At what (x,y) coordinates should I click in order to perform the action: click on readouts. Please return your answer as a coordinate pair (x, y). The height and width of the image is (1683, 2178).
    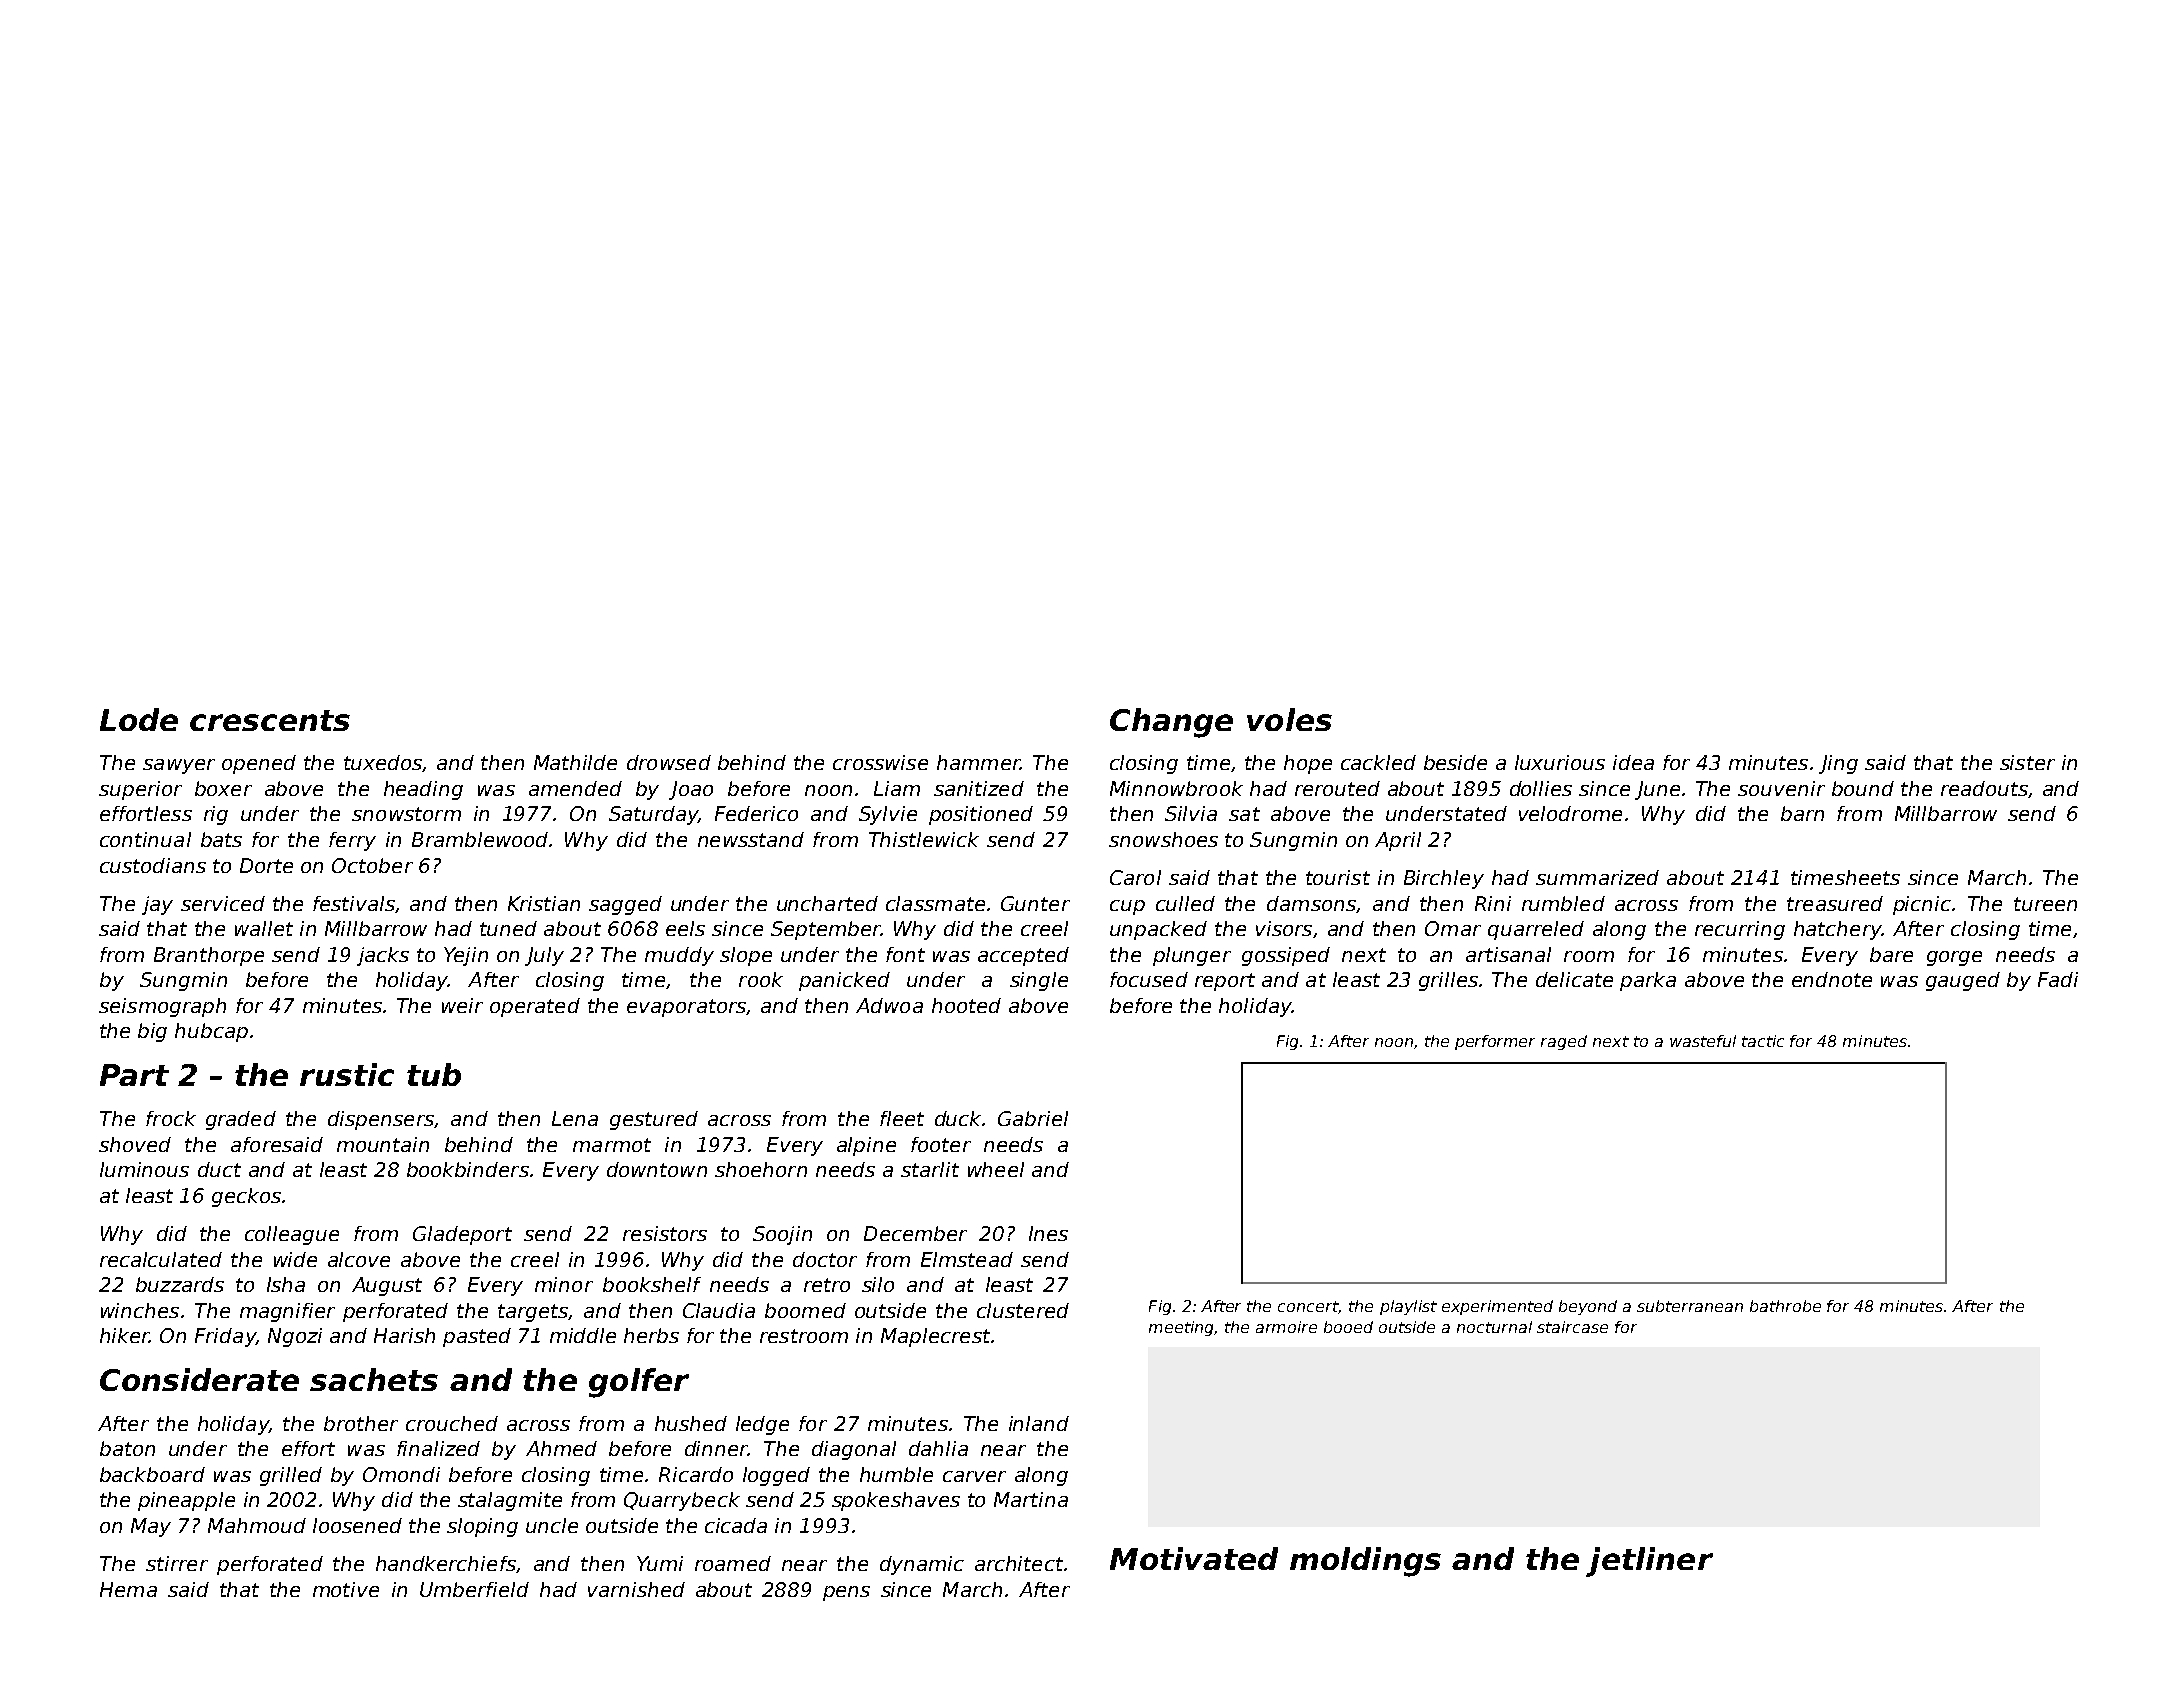
    Looking at the image, I should click on (1984, 788).
